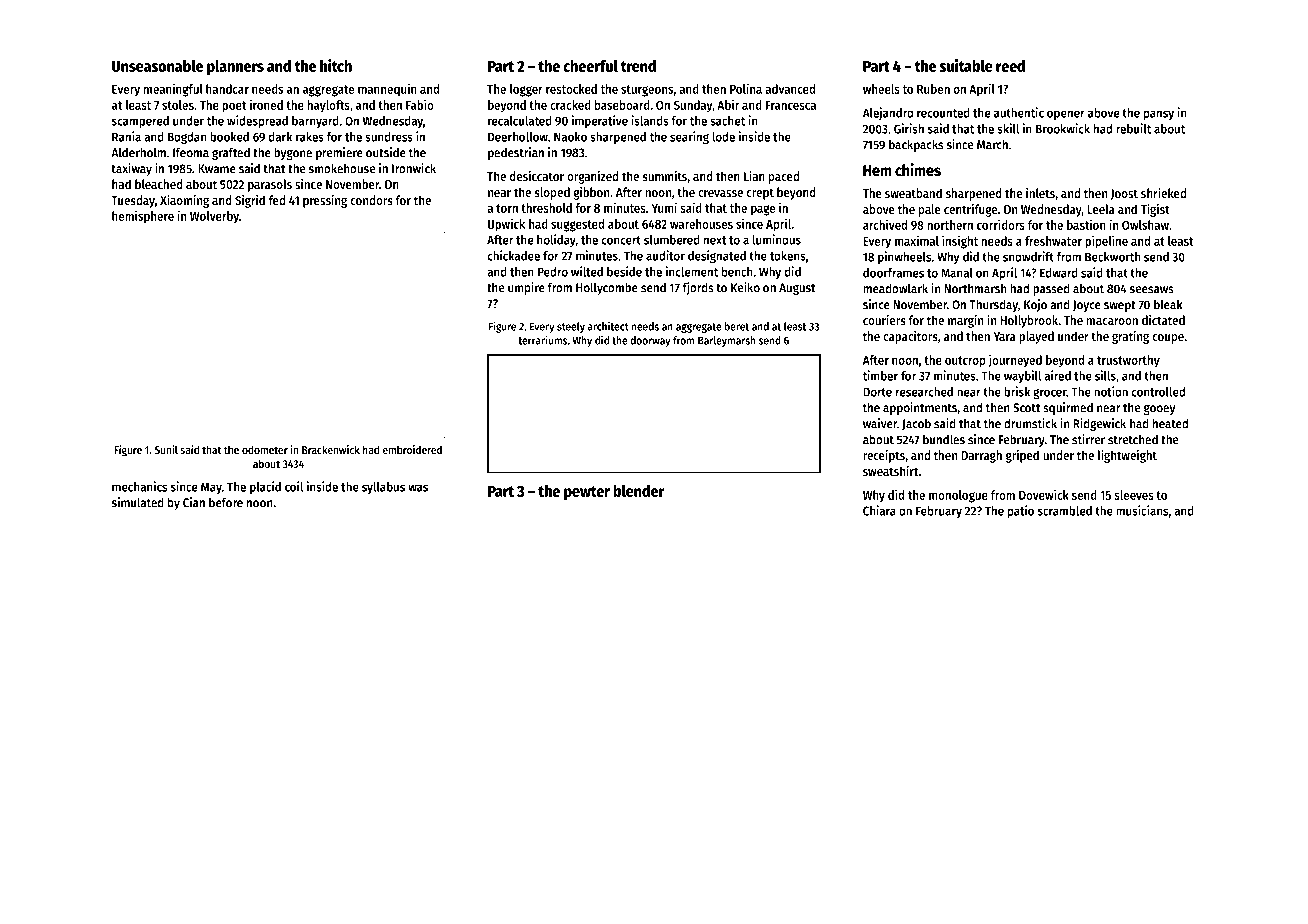 The height and width of the image is (924, 1308). I want to click on terrariums, so click(543, 340).
